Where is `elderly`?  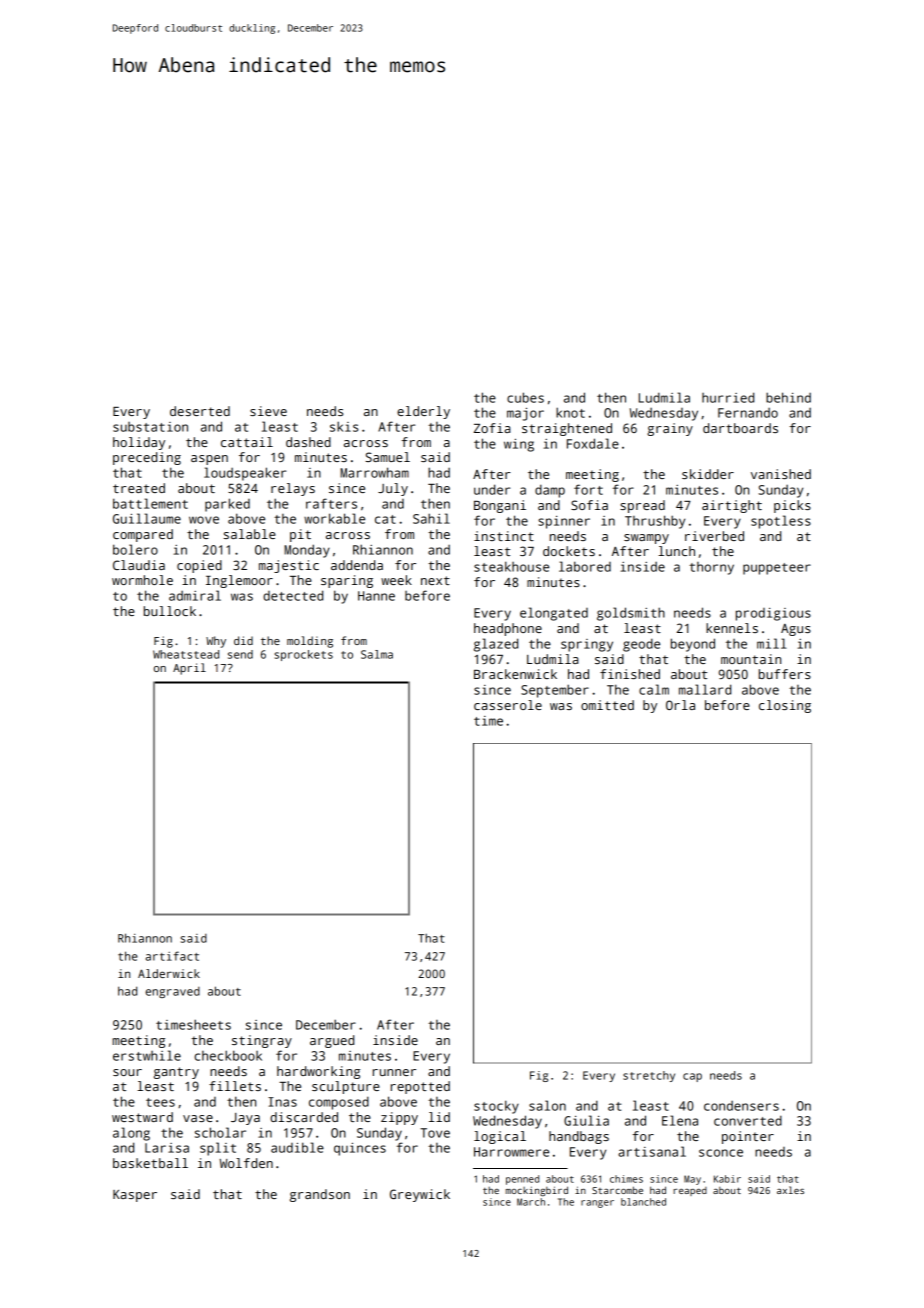 elderly is located at coordinates (423, 412).
